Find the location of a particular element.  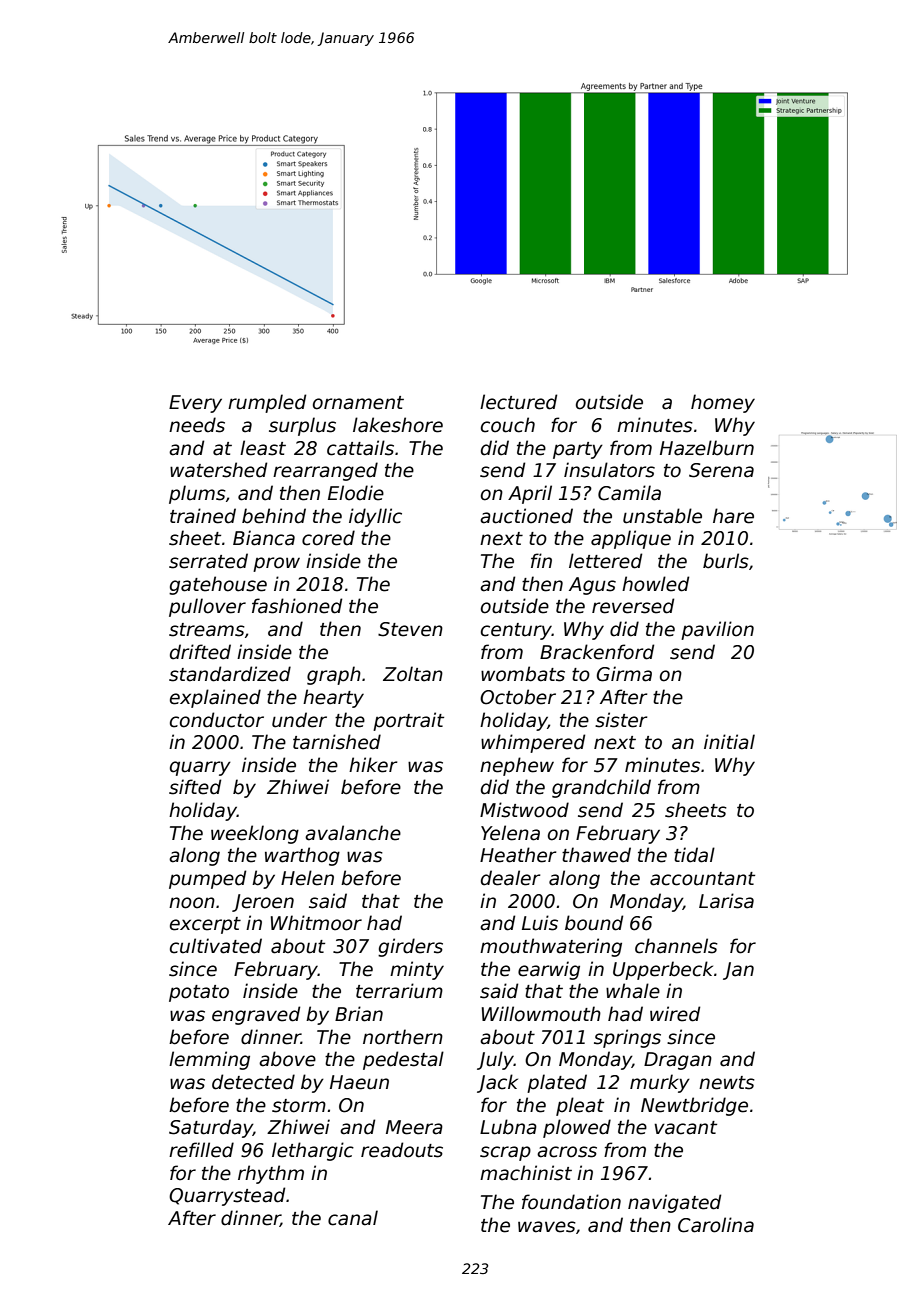

Zoltan is located at coordinates (413, 674).
